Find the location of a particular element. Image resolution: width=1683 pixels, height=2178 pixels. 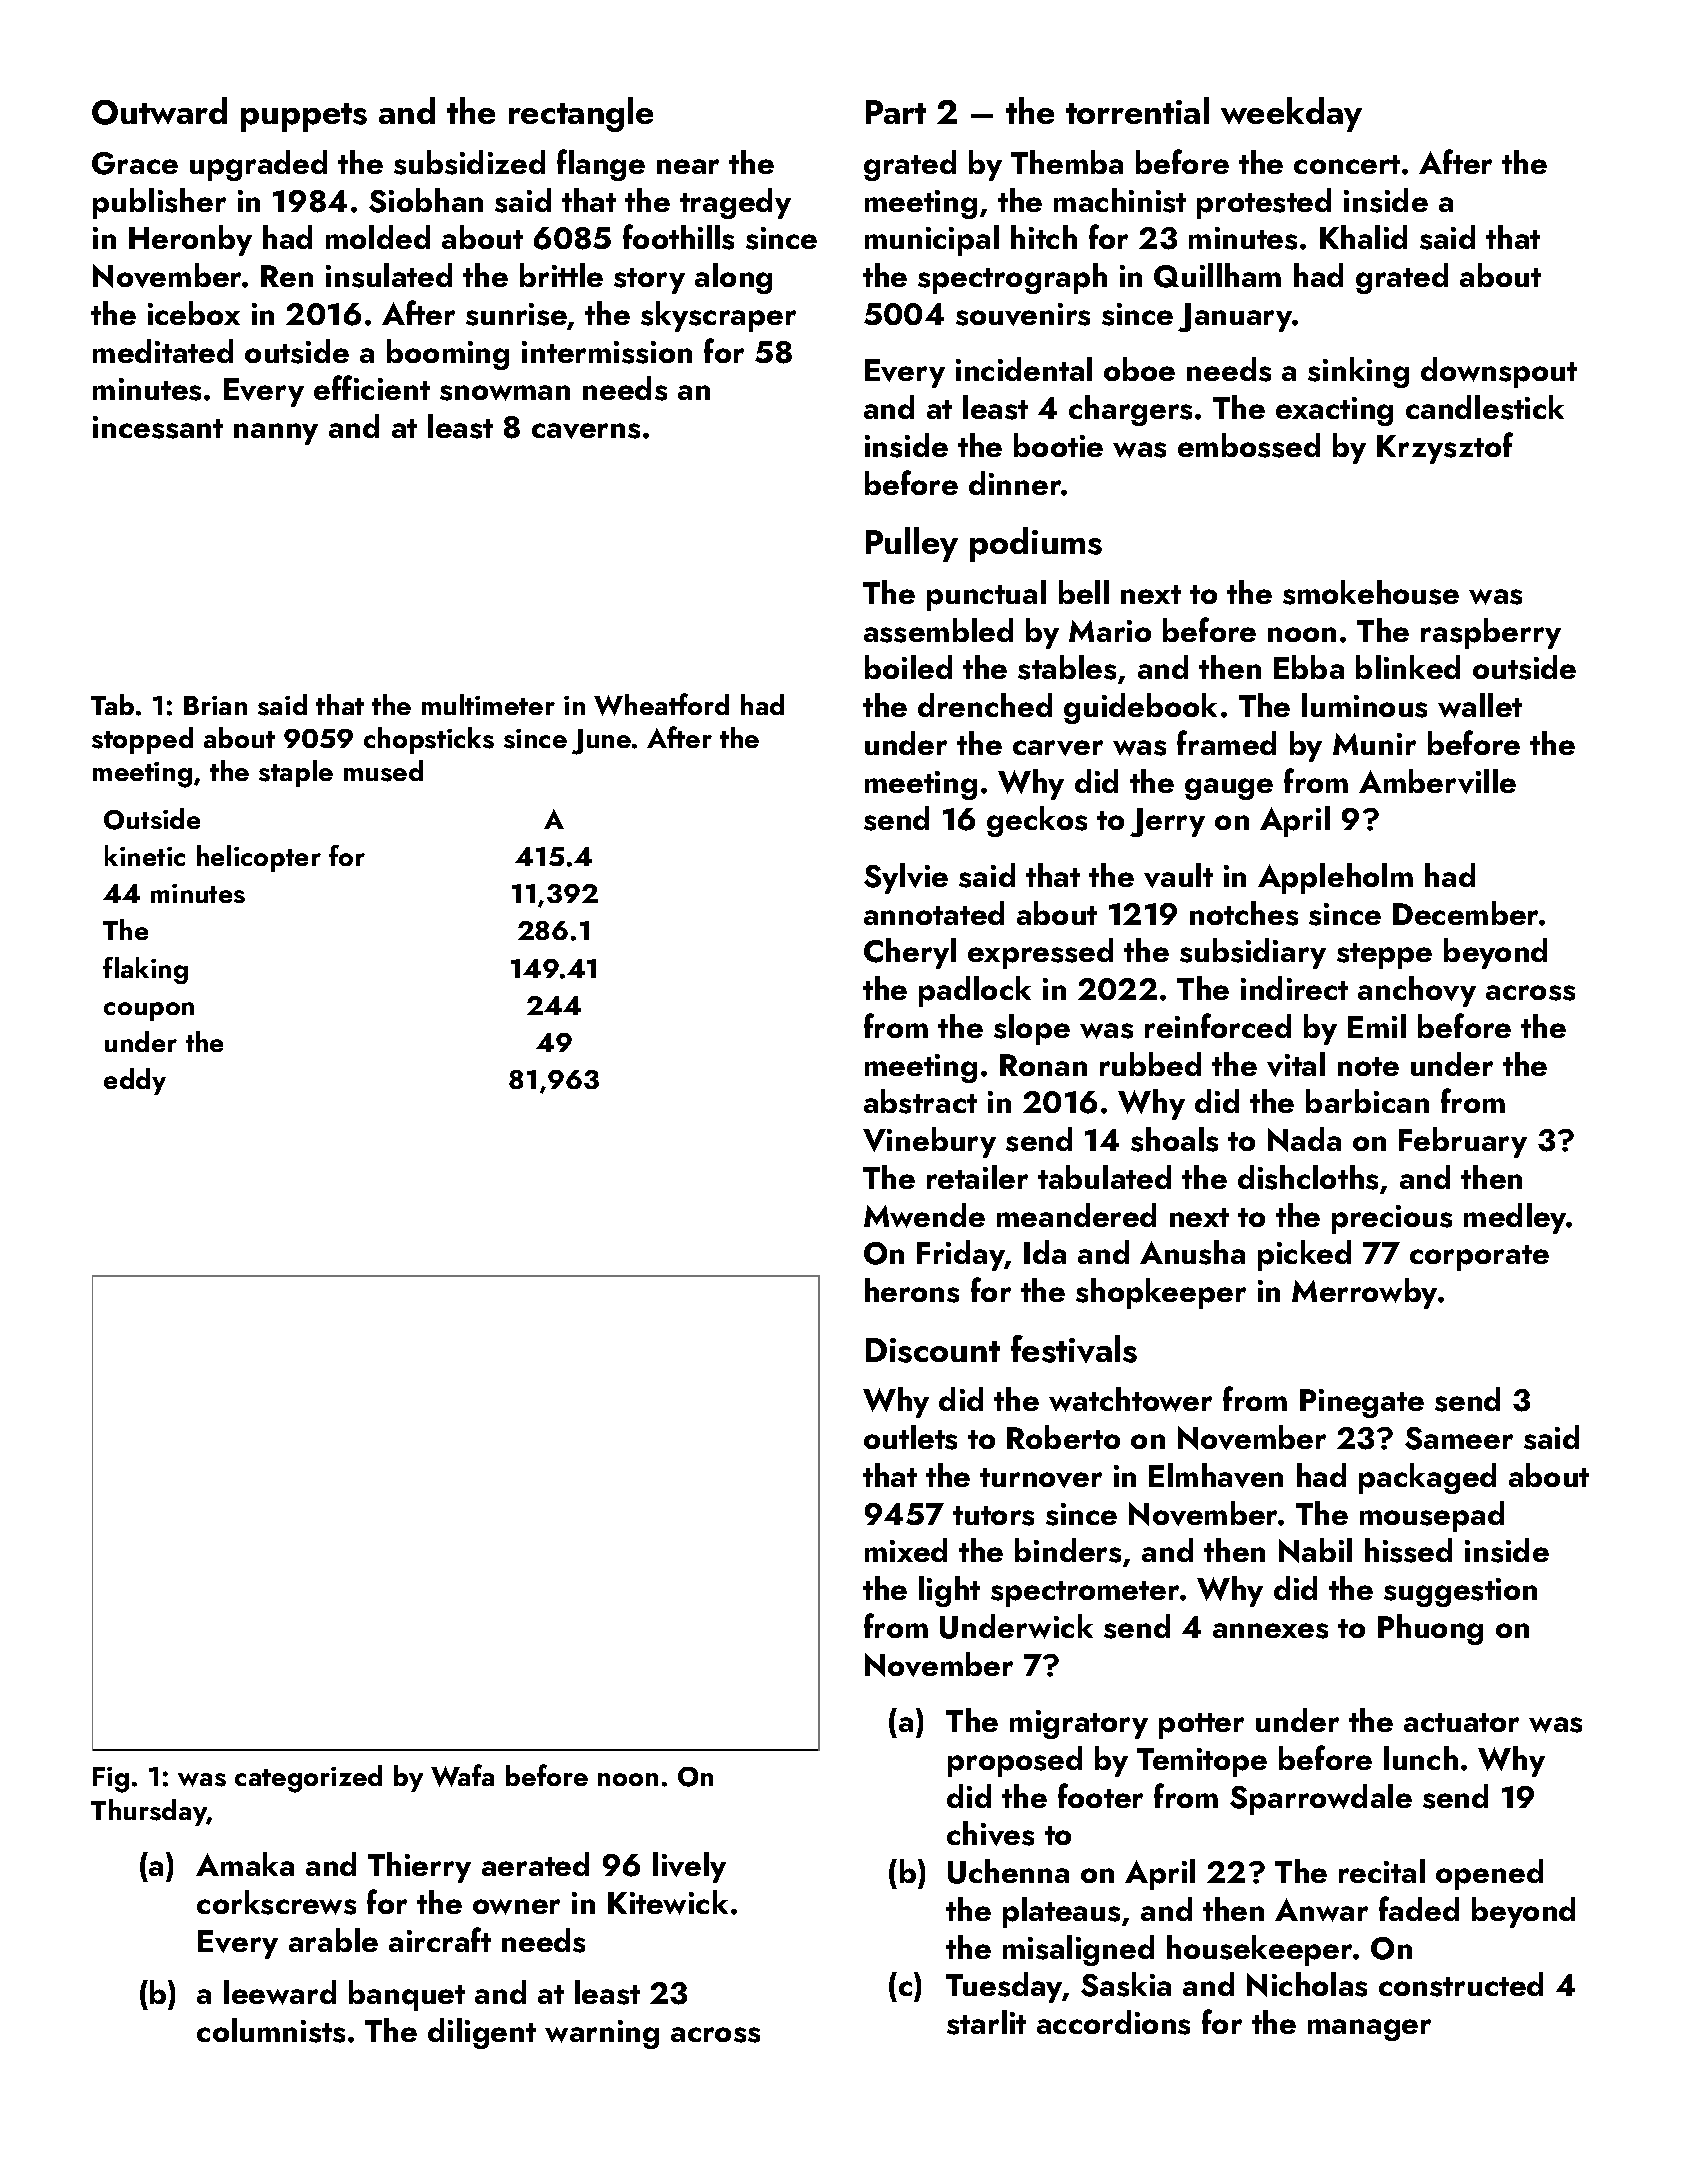

exacting is located at coordinates (1334, 411).
